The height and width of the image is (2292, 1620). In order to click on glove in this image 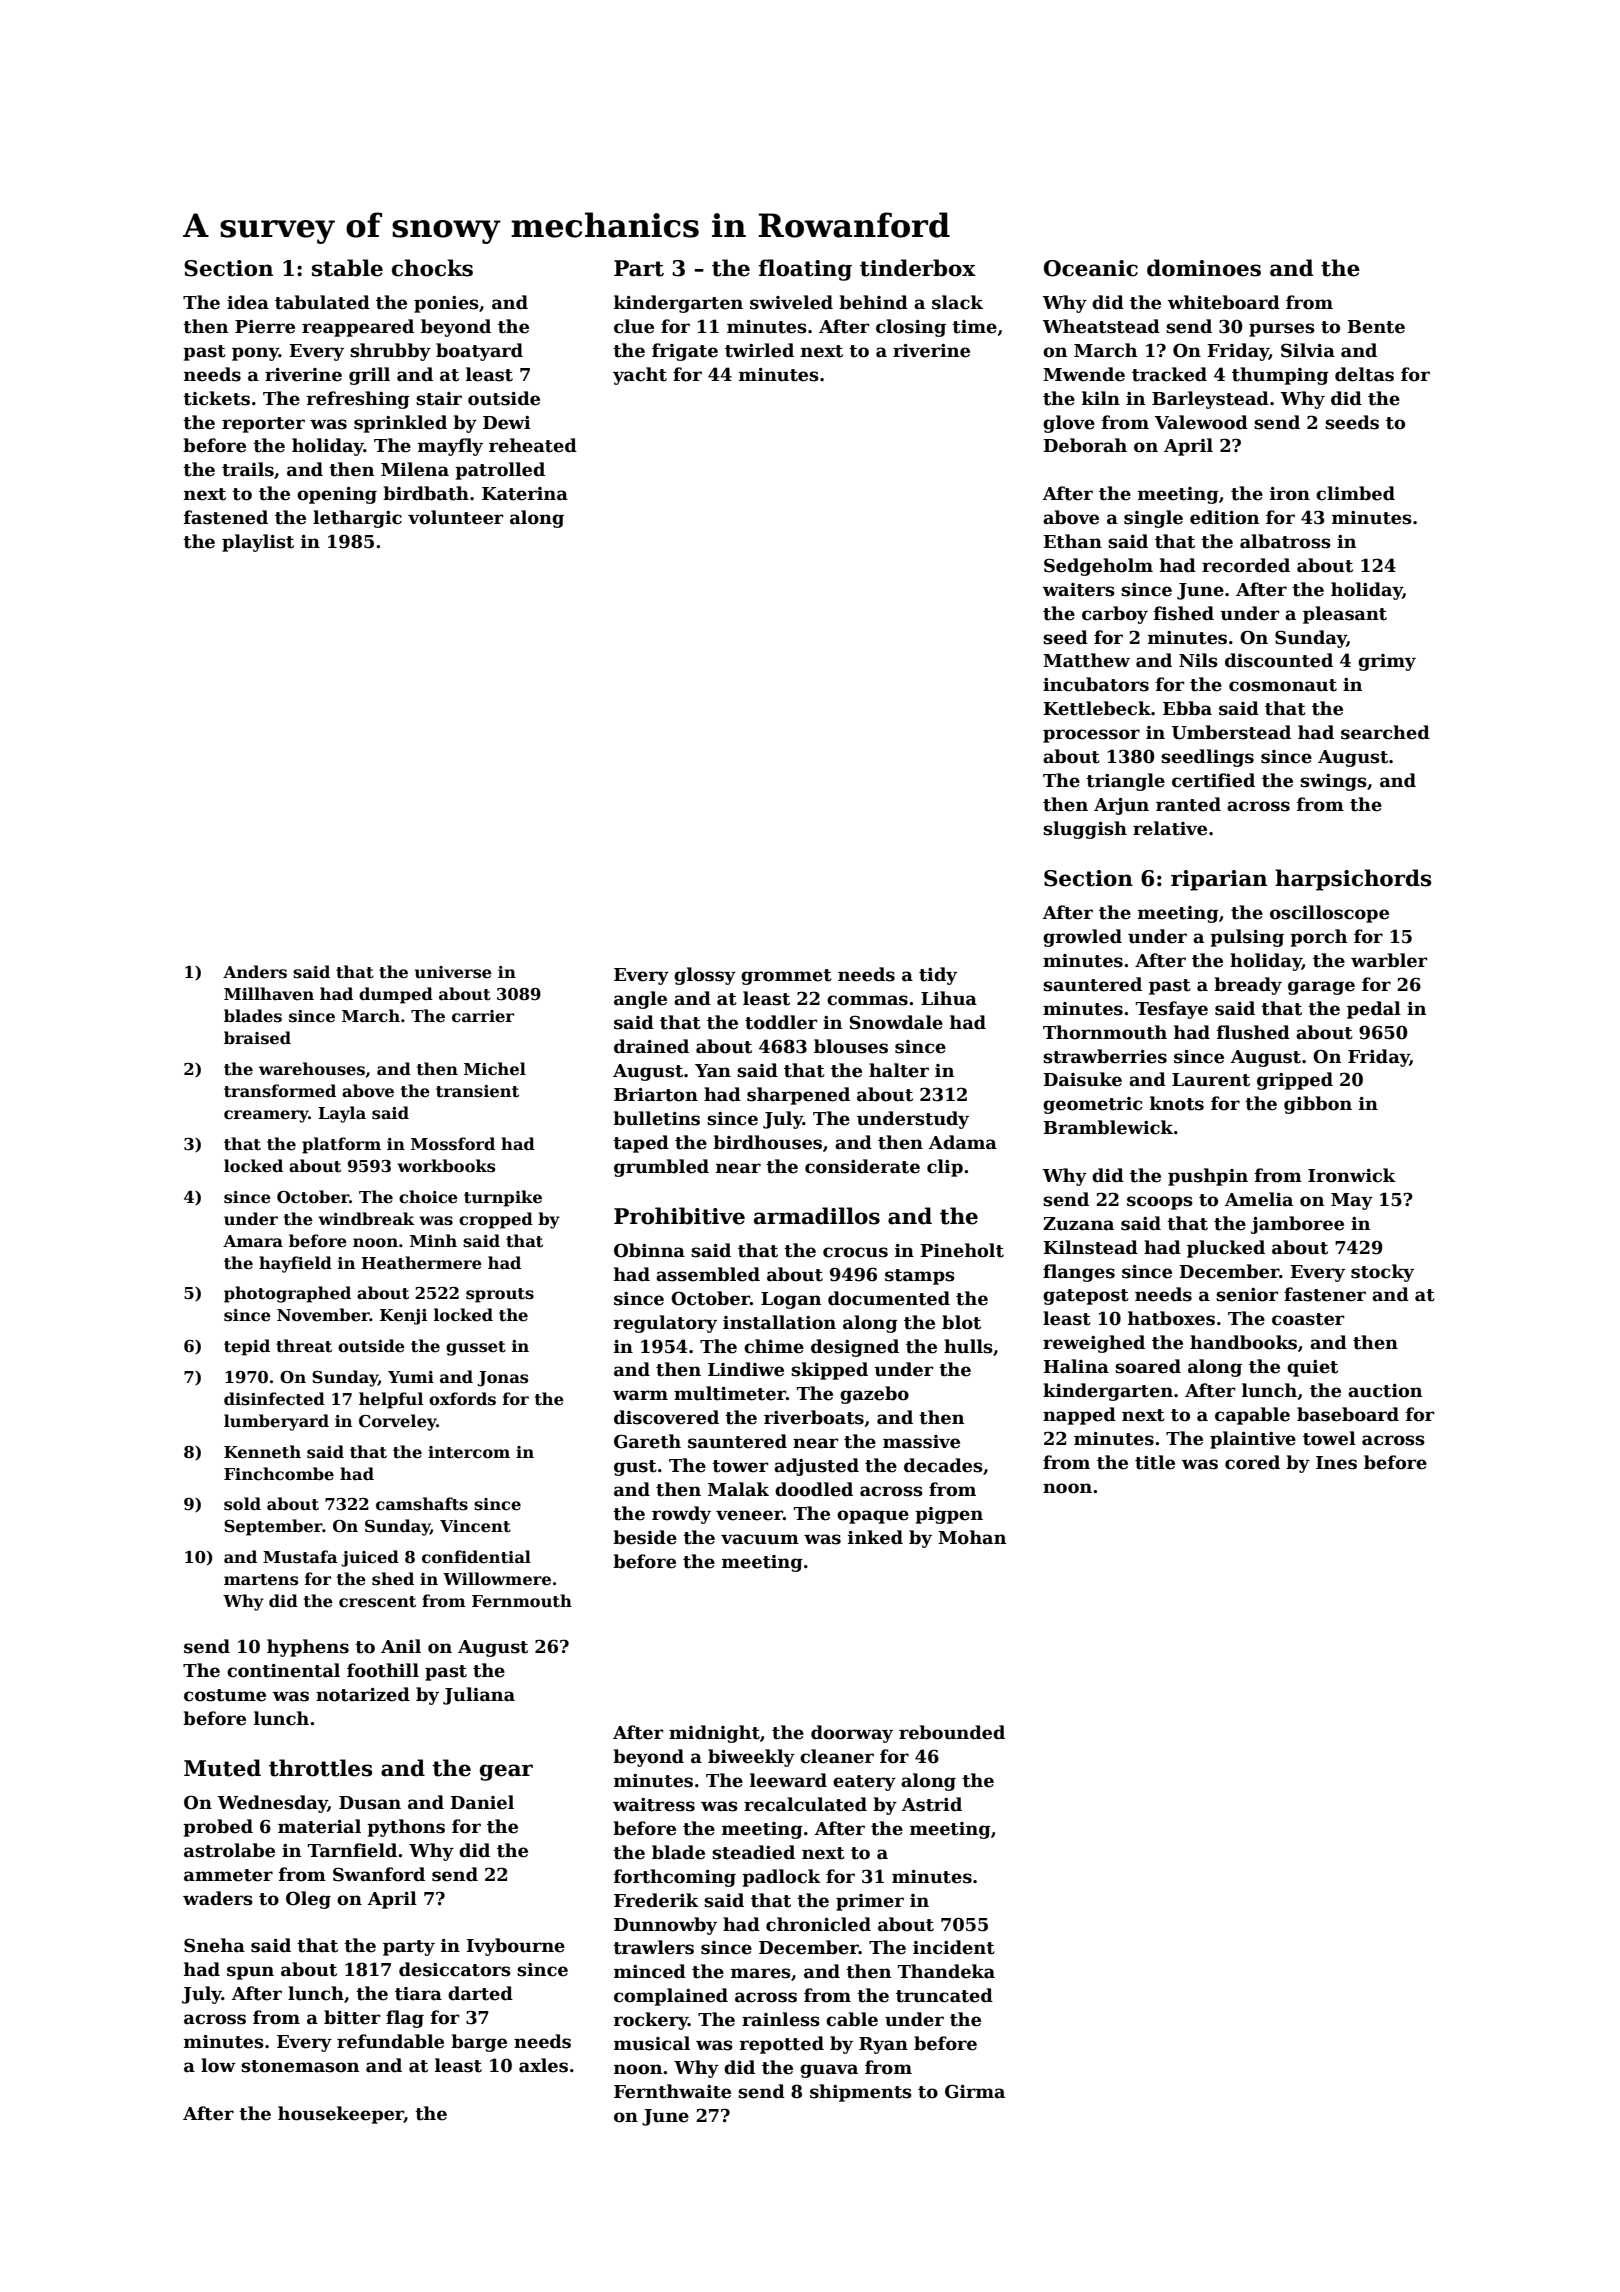, I will do `click(1069, 424)`.
